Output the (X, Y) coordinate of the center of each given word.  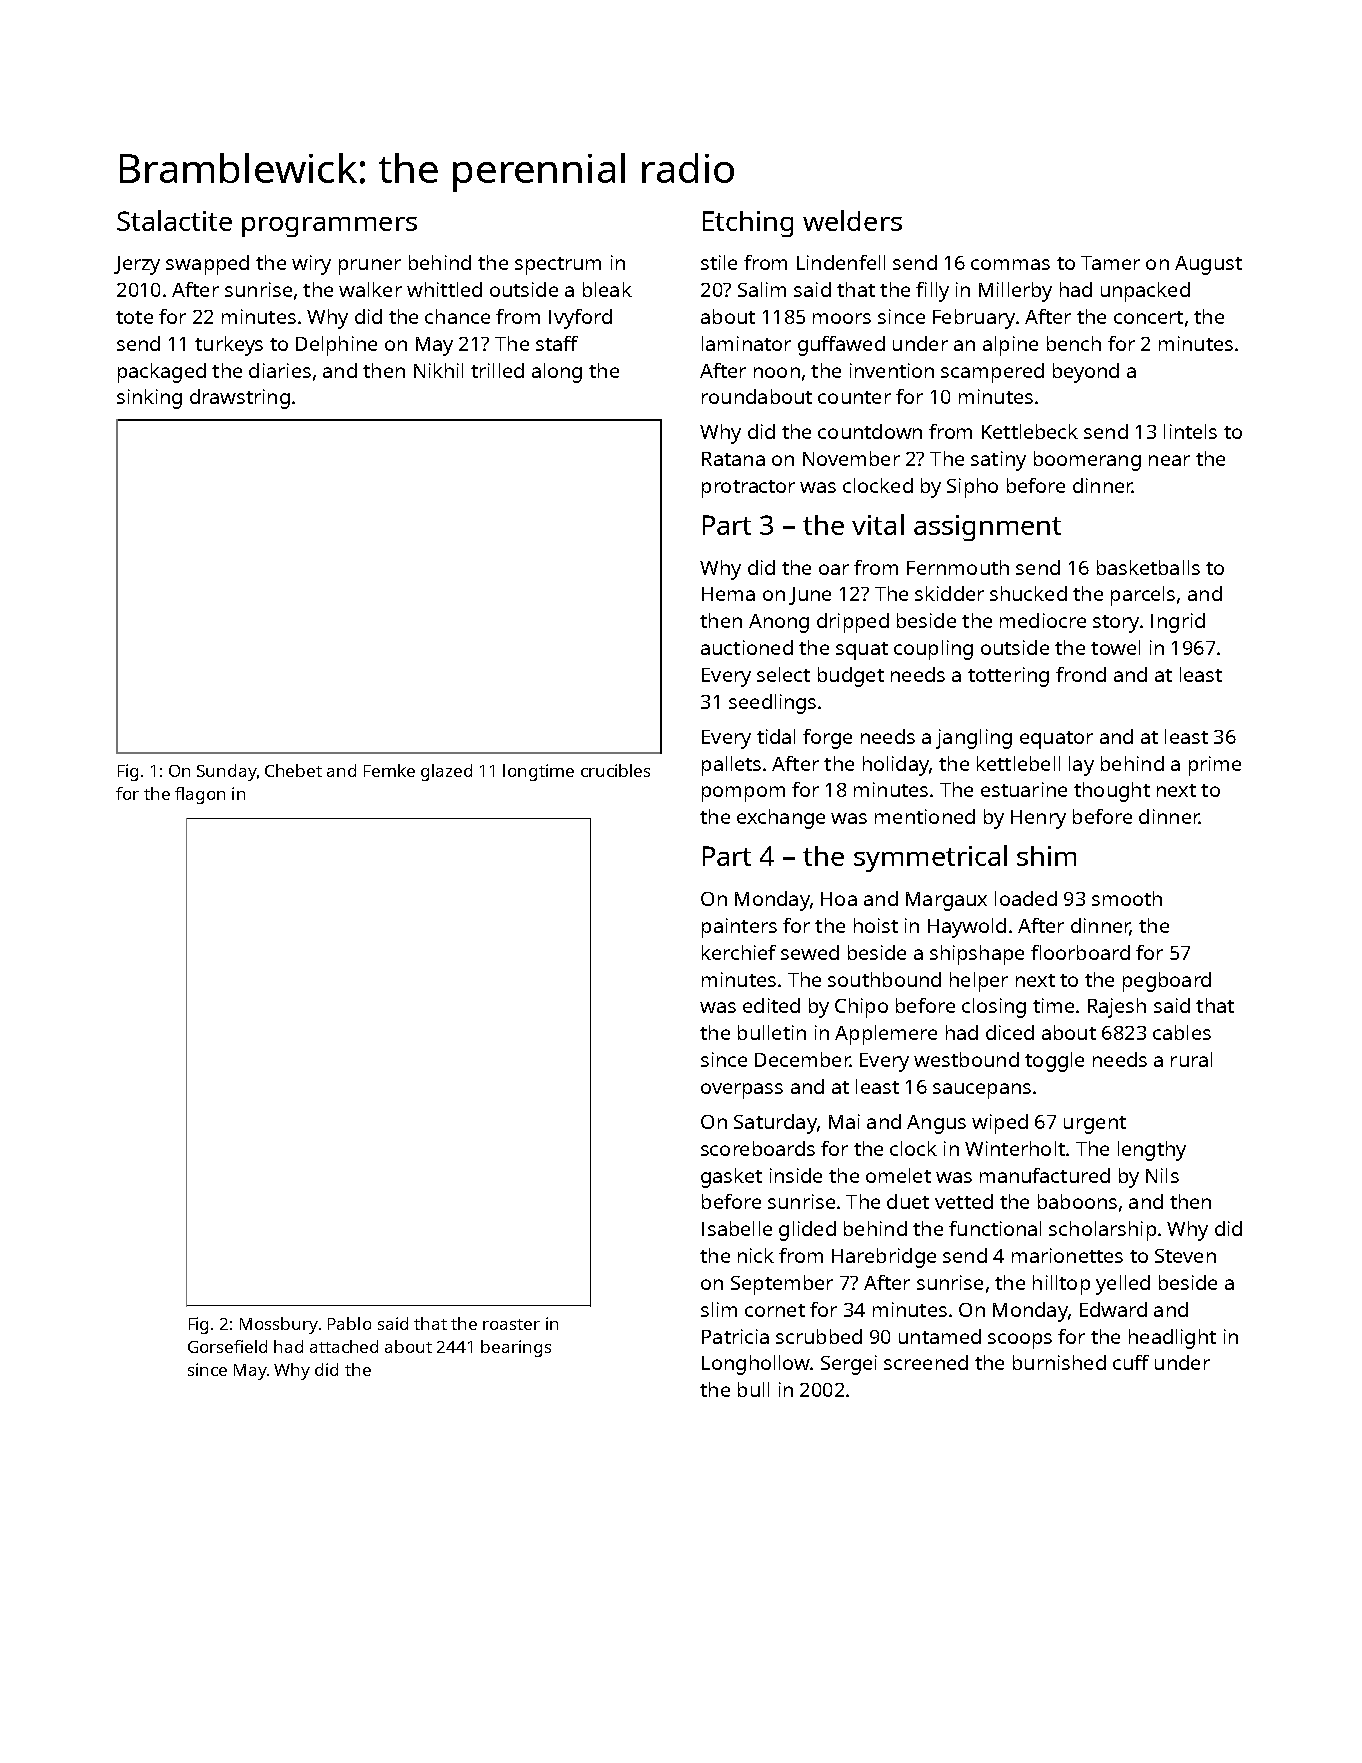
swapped (207, 265)
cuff (1131, 1362)
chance (457, 316)
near (1169, 460)
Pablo (349, 1323)
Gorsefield (227, 1346)
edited (771, 1005)
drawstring (240, 399)
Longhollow (756, 1365)
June (810, 596)
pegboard (1167, 982)
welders (852, 220)
